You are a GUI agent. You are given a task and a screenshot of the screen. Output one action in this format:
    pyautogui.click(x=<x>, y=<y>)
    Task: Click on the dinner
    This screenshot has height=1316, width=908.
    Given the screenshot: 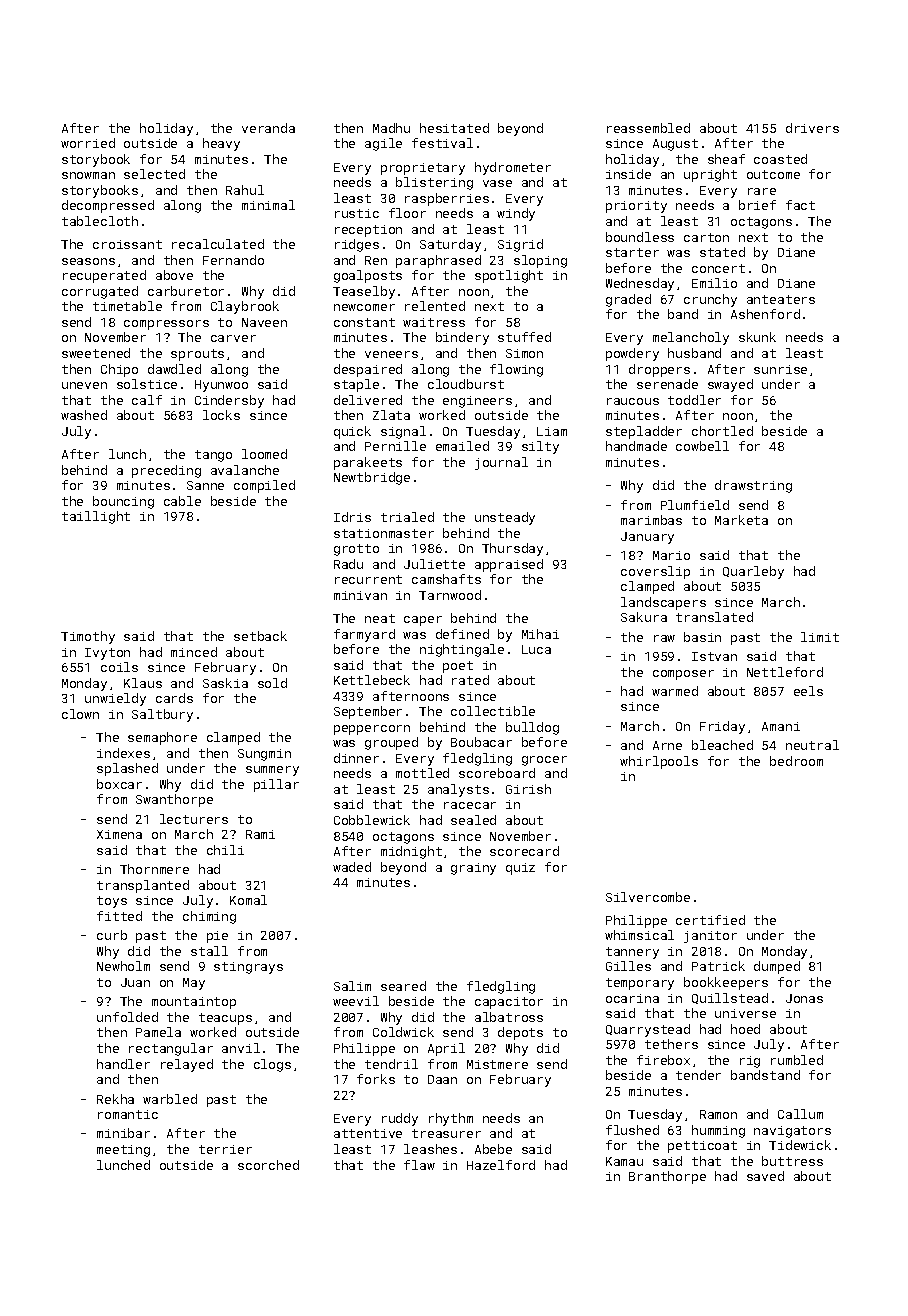 What is the action you would take?
    pyautogui.click(x=356, y=758)
